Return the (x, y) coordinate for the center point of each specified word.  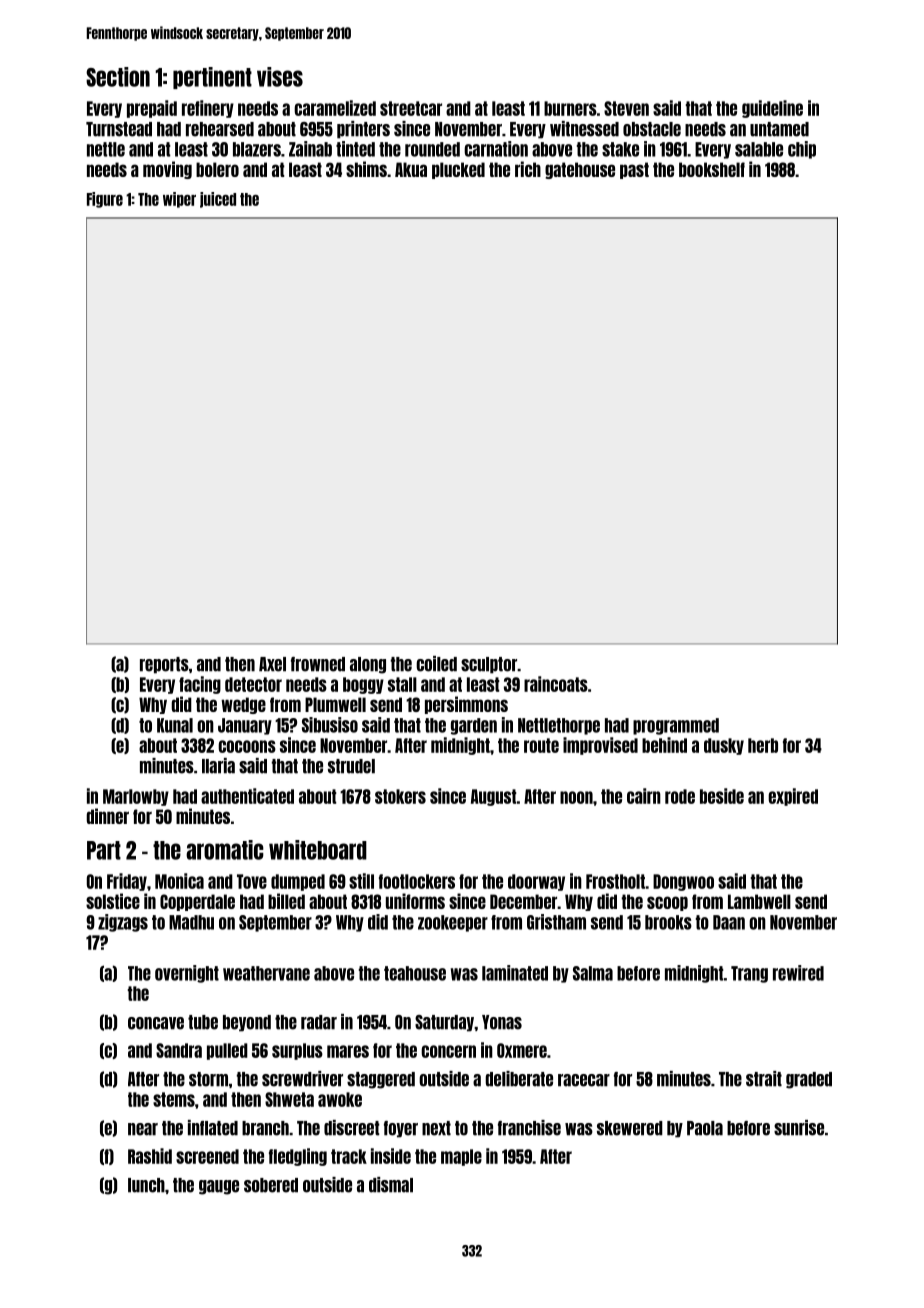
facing (200, 685)
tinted (355, 149)
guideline (772, 109)
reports (164, 665)
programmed (676, 726)
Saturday (444, 1023)
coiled (436, 664)
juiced (218, 200)
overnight (187, 974)
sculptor (489, 665)
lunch (146, 1185)
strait (764, 1079)
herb (763, 745)
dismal (391, 1185)
